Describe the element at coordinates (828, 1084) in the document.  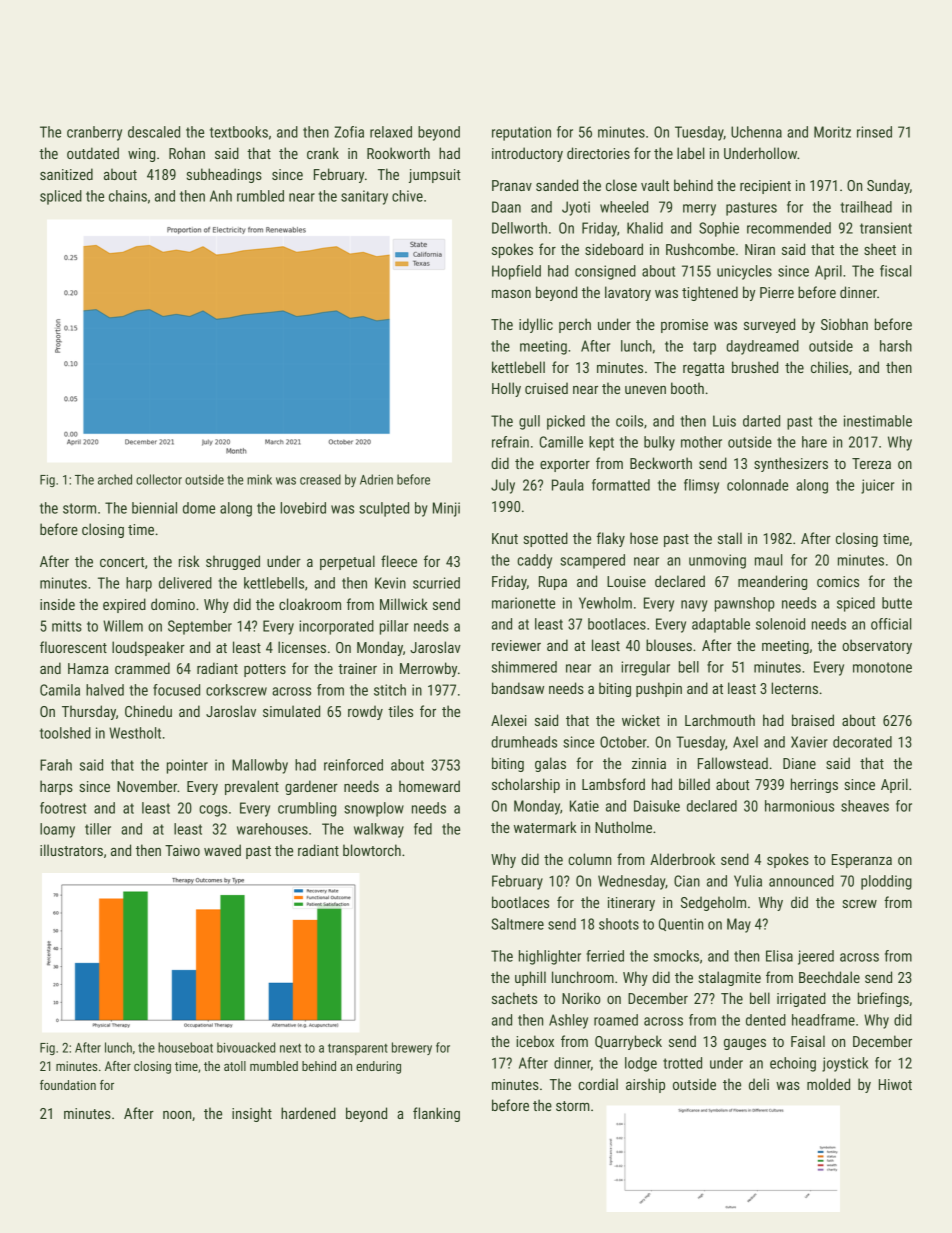
I see `molded` at that location.
